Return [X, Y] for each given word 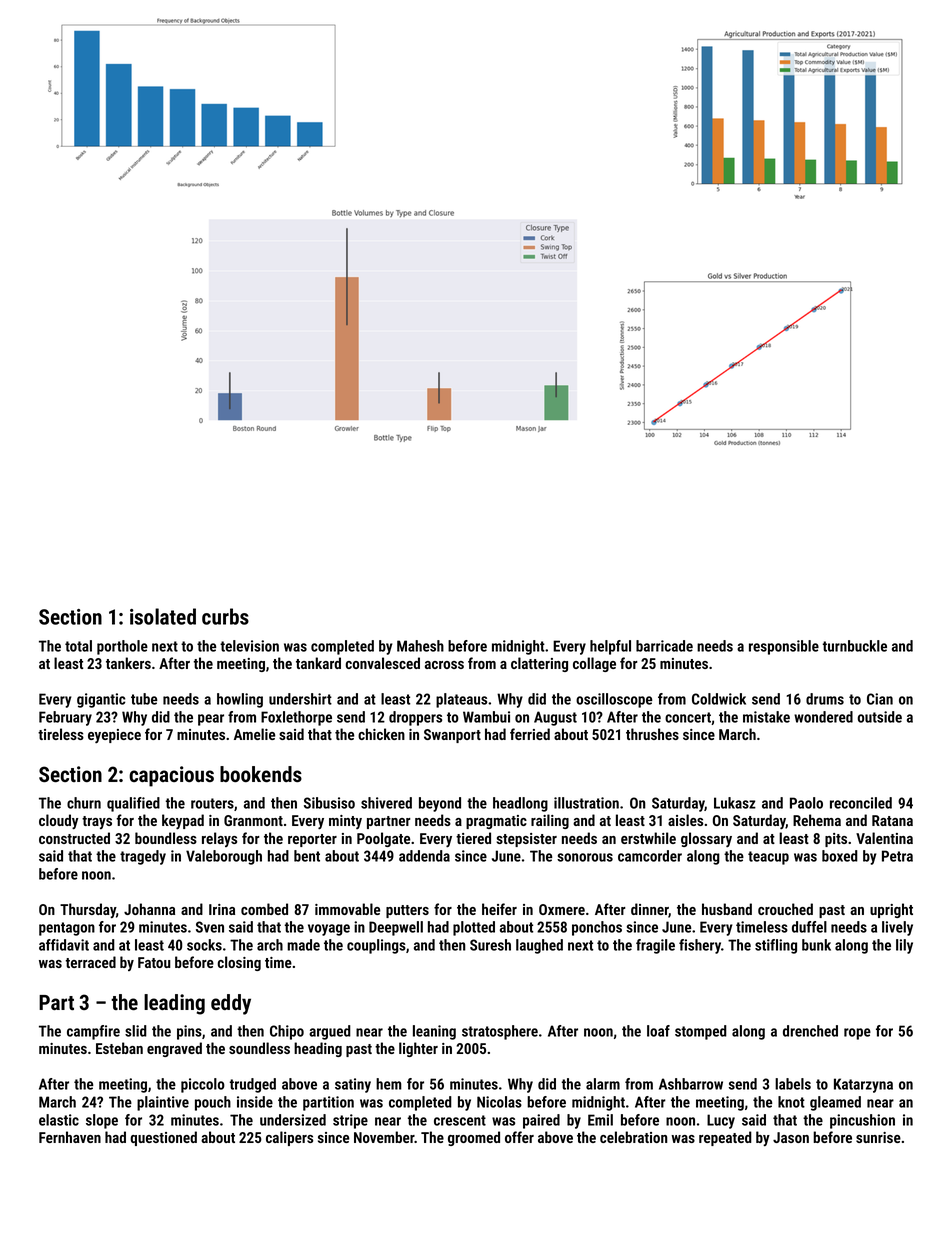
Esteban [119, 1048]
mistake [766, 717]
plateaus [461, 700]
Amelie [254, 734]
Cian [880, 699]
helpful [610, 647]
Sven [210, 927]
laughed [539, 946]
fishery [700, 946]
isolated [163, 616]
